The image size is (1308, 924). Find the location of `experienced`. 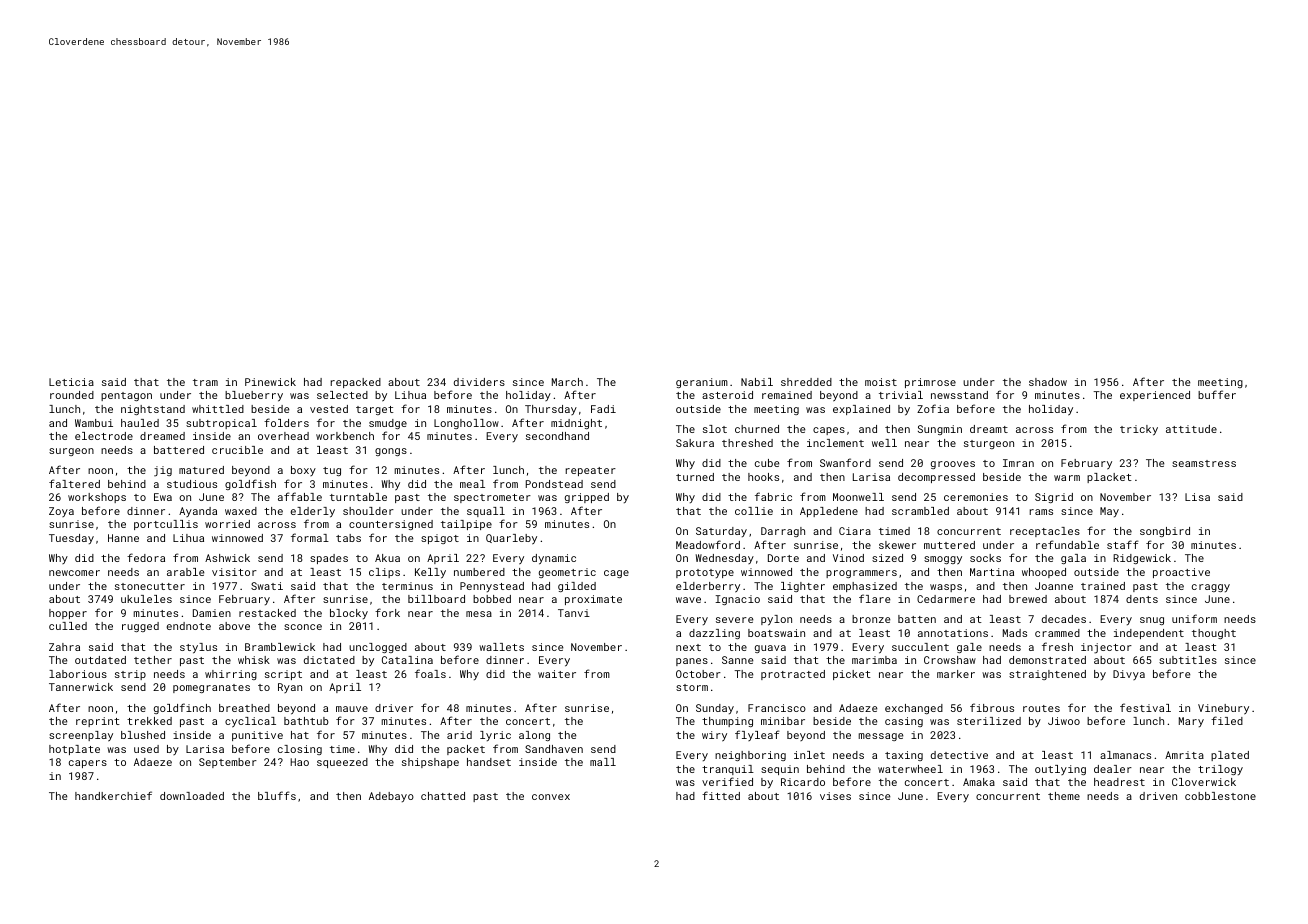

experienced is located at coordinates (1155, 396).
